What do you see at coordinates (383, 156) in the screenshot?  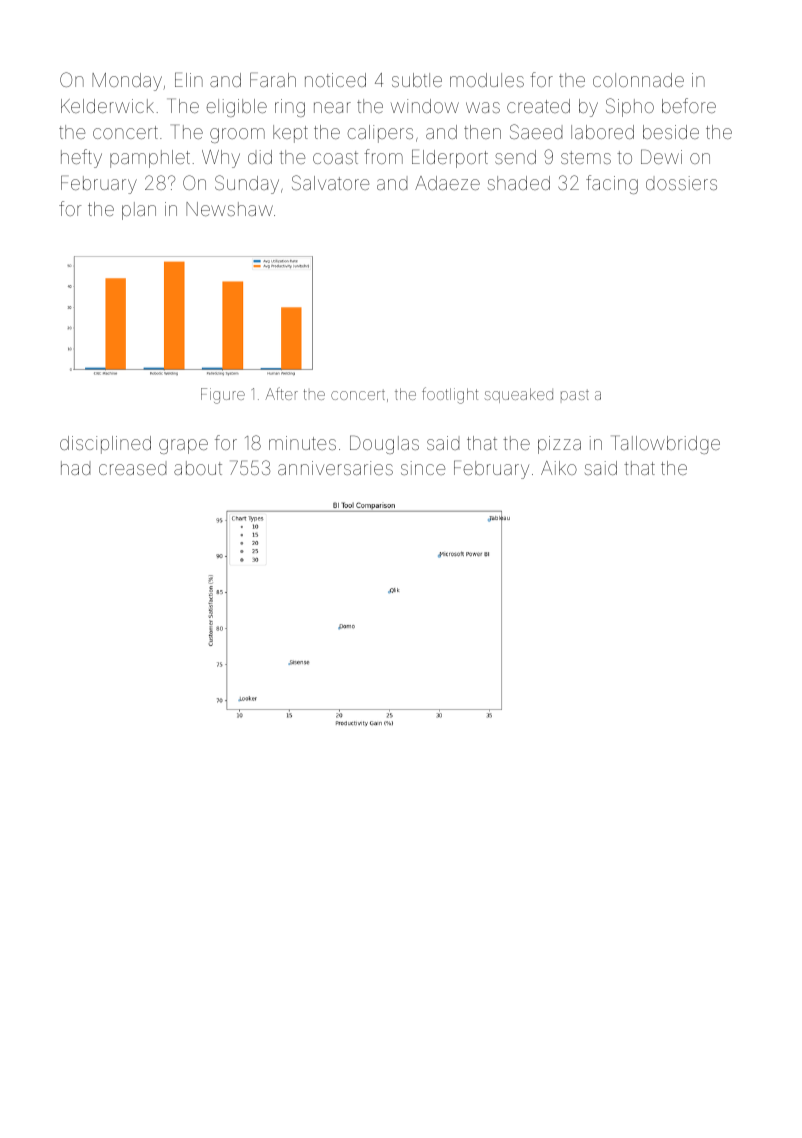 I see `from` at bounding box center [383, 156].
